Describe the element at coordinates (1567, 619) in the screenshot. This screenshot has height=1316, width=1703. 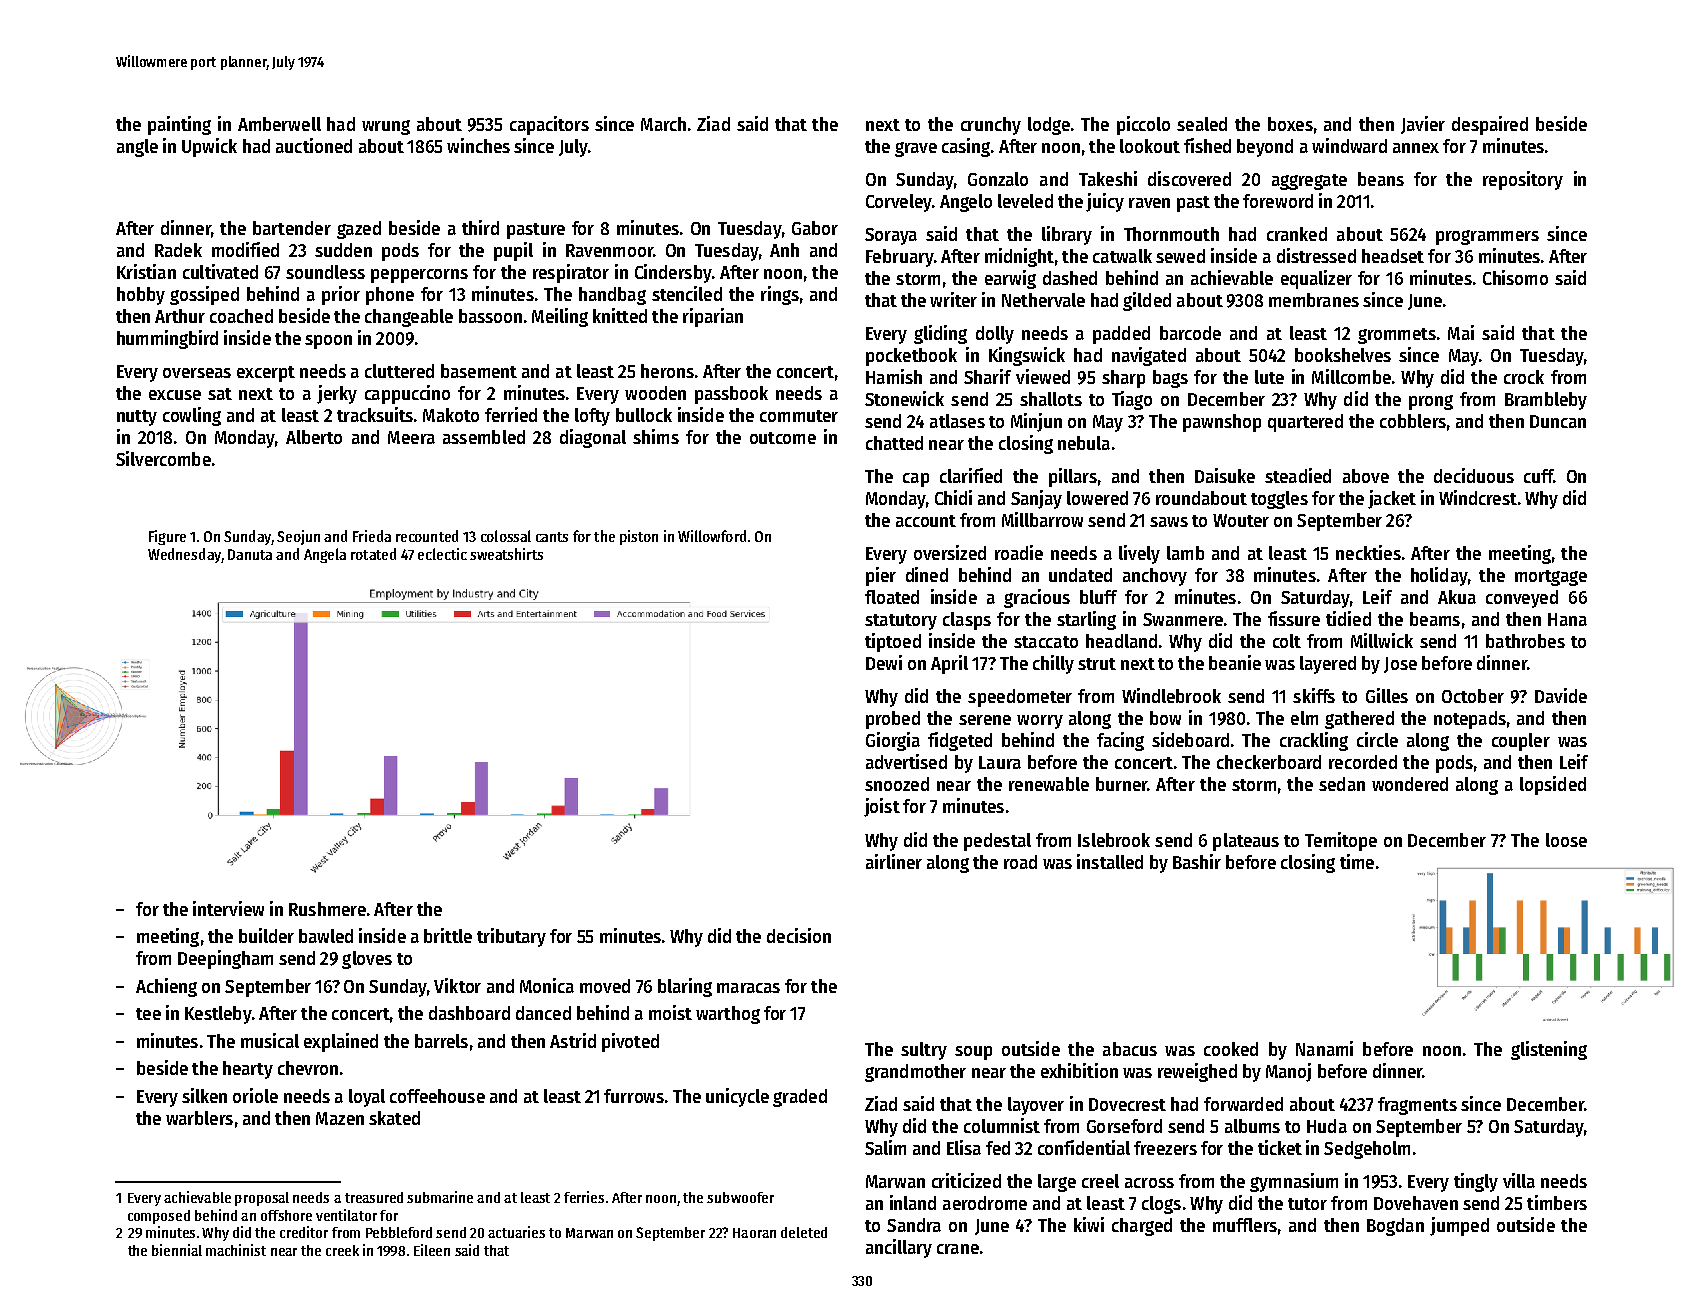
I see `Hana` at that location.
